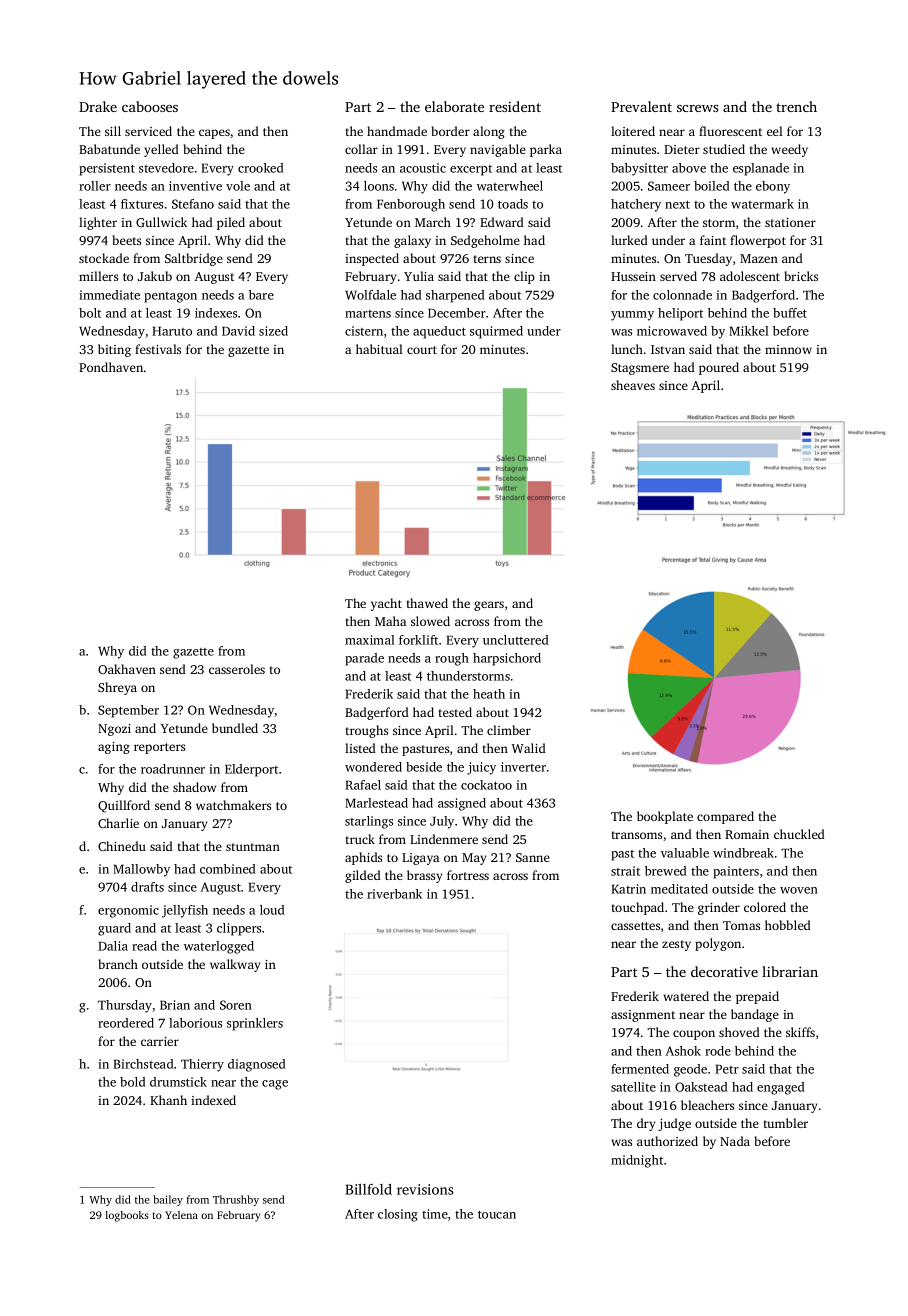  What do you see at coordinates (633, 1087) in the page?
I see `satellite` at bounding box center [633, 1087].
